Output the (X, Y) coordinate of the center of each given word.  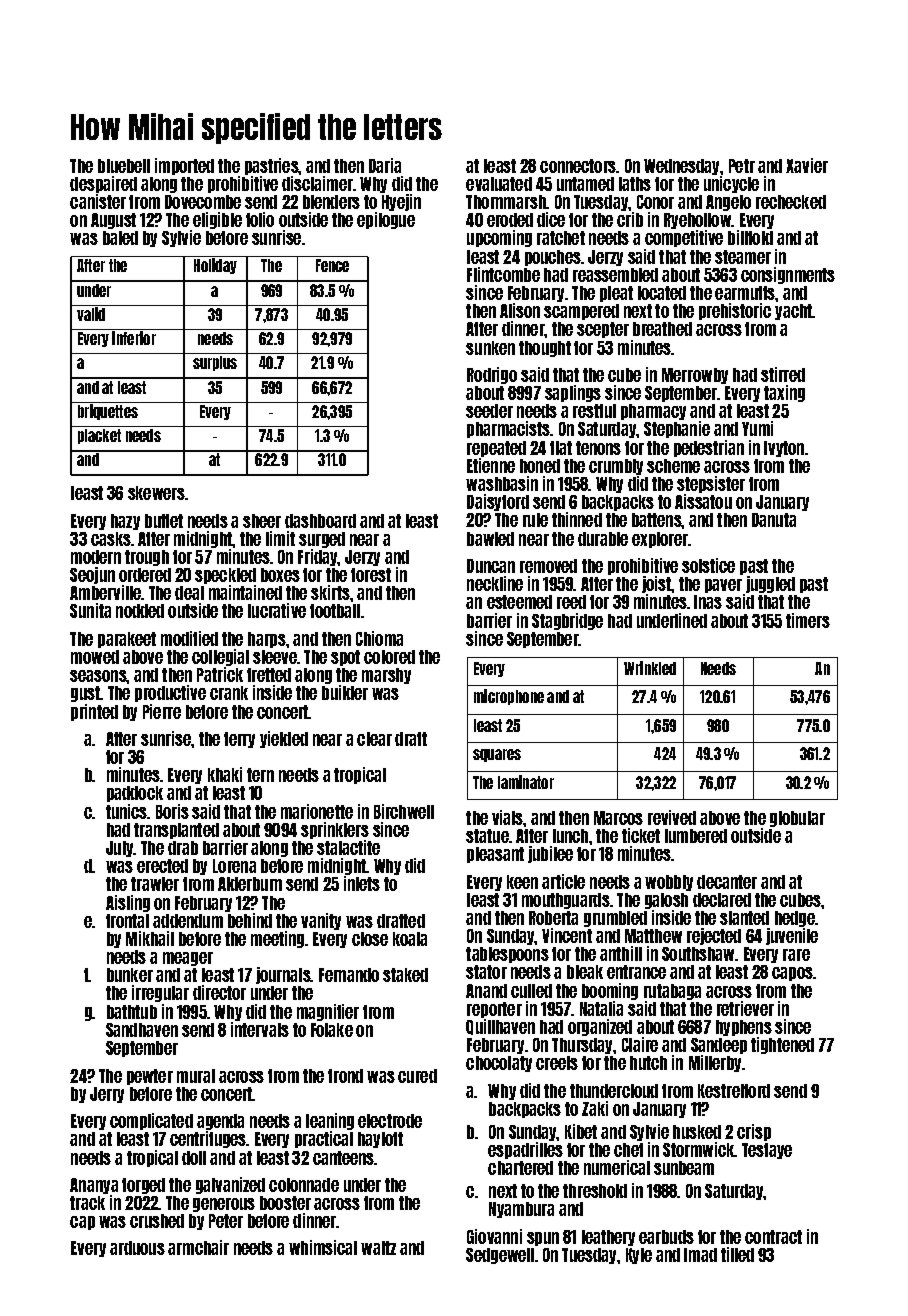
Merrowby (695, 376)
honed (540, 466)
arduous (137, 1248)
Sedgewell (500, 1256)
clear (374, 739)
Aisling (128, 903)
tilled (737, 1254)
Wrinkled (650, 668)
